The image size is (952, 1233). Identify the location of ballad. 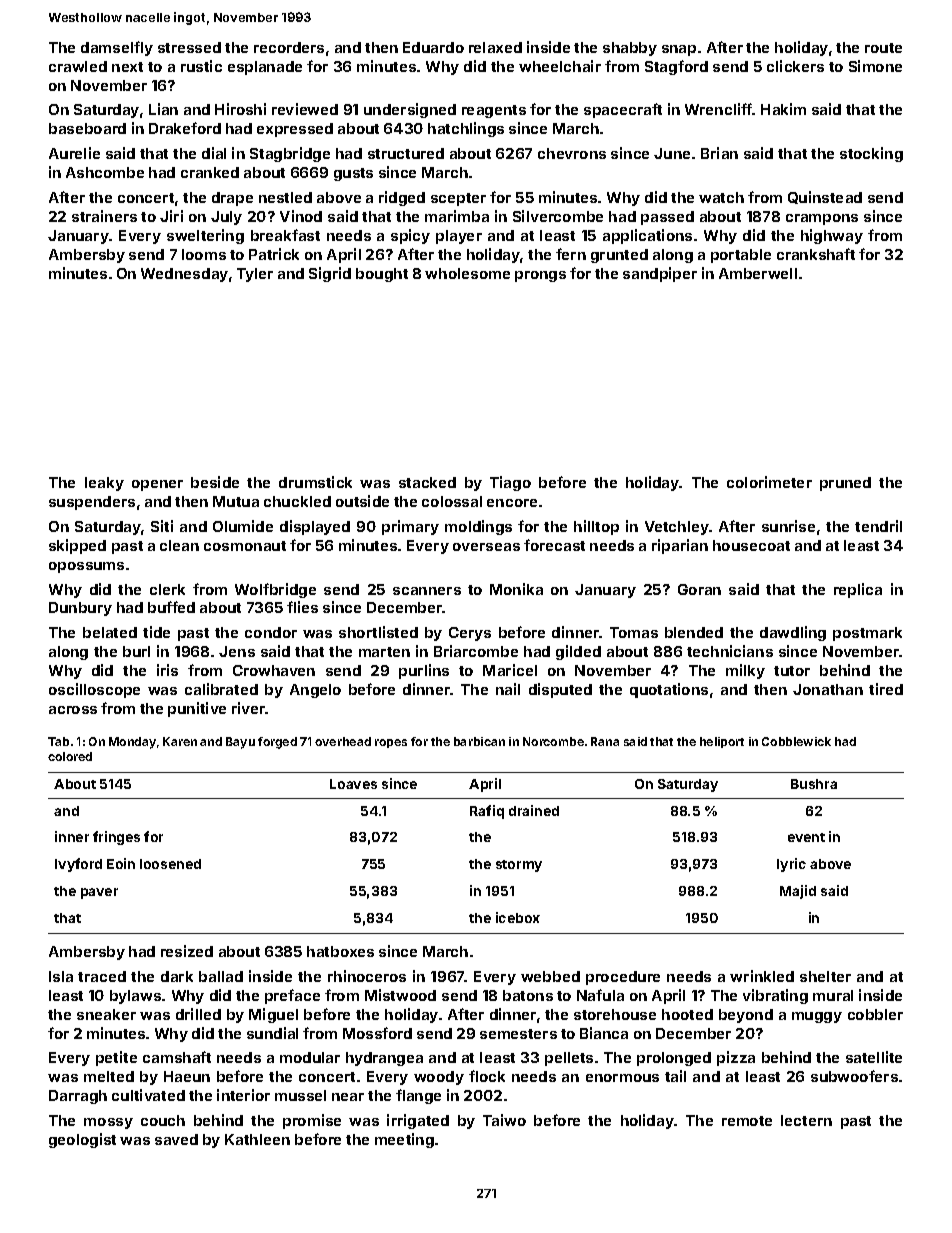
(221, 976).
